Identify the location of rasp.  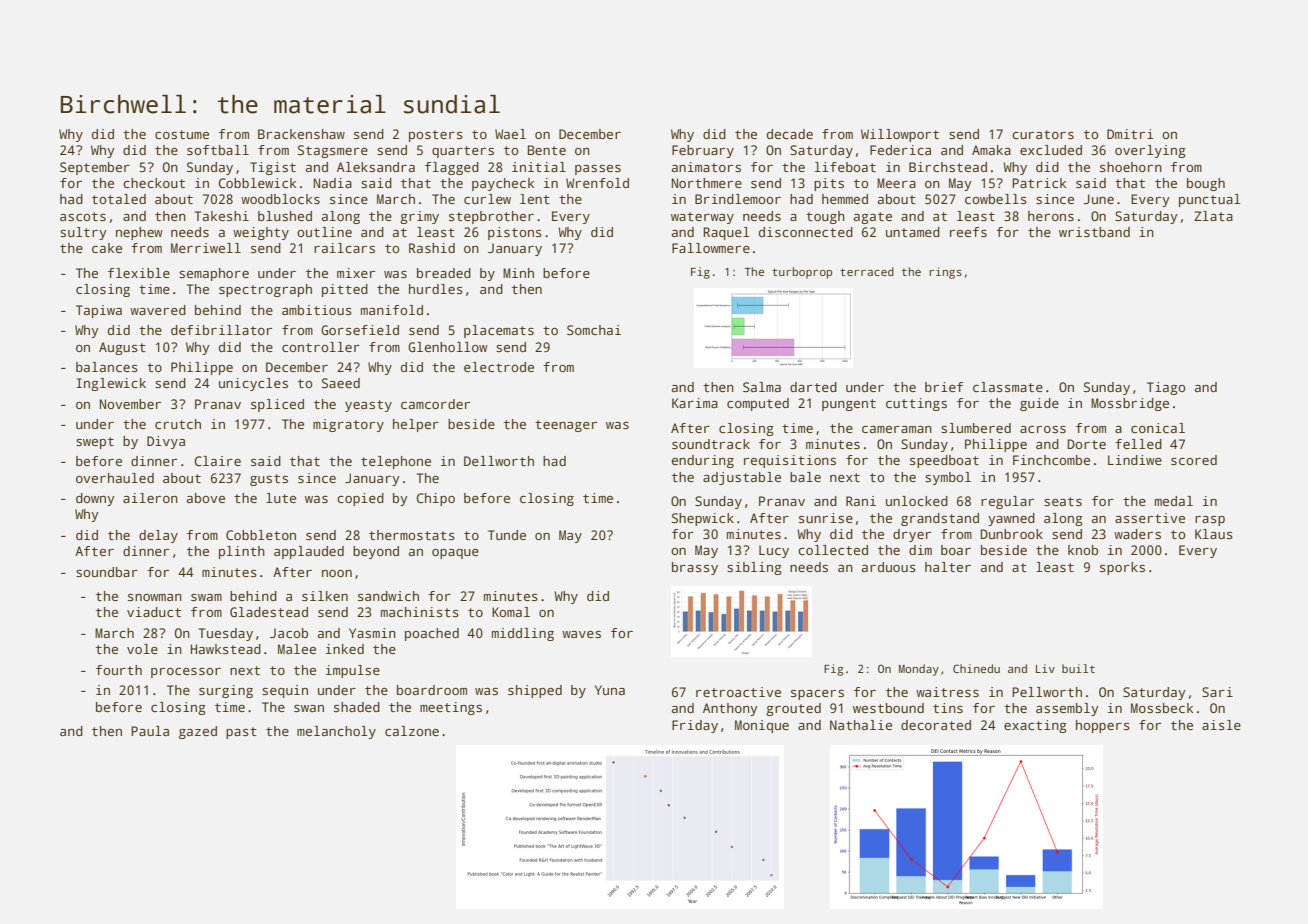
(1210, 521).
